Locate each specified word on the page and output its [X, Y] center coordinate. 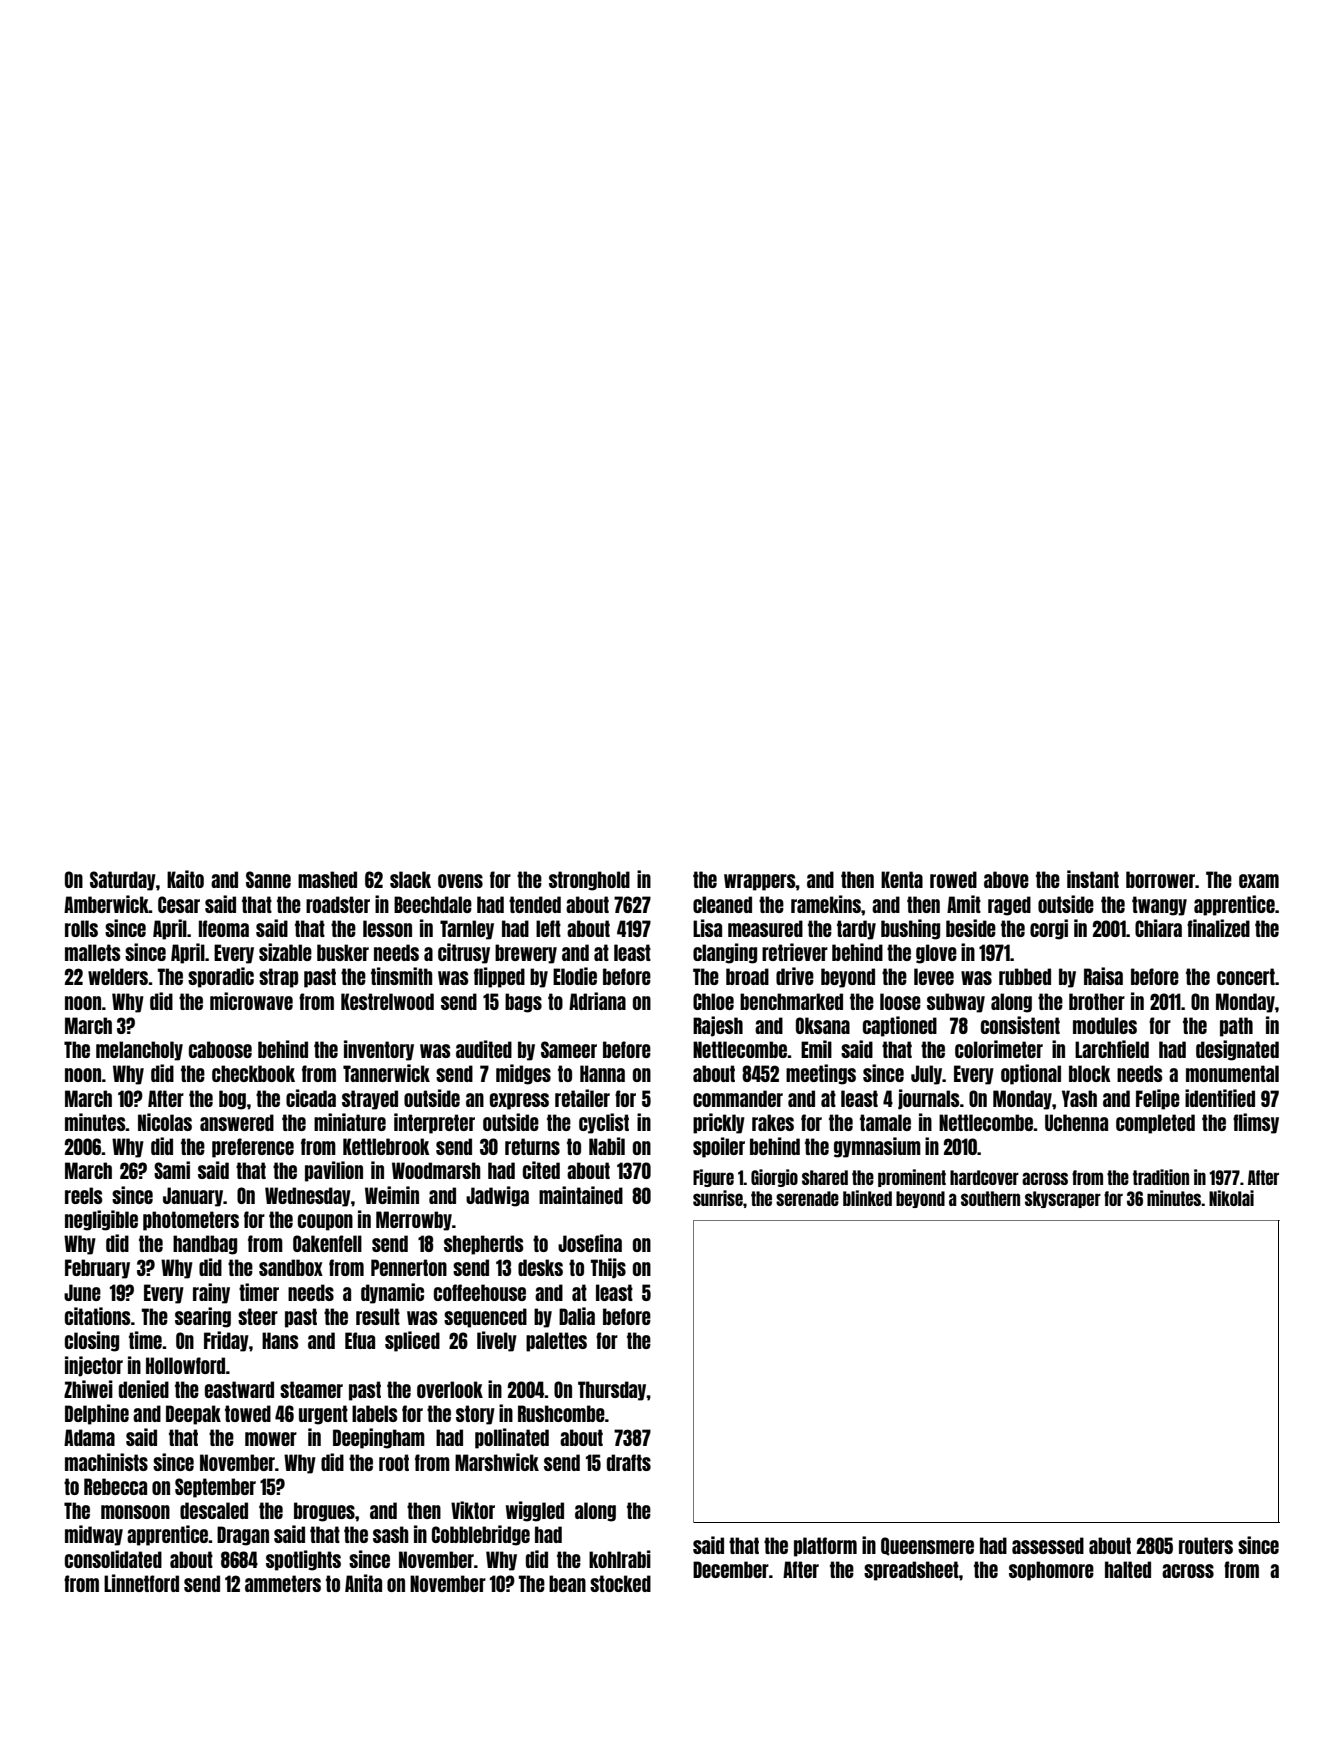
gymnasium [877, 1147]
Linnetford [141, 1583]
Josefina [590, 1243]
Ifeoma [224, 928]
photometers [191, 1221]
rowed [953, 879]
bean [567, 1583]
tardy [856, 930]
